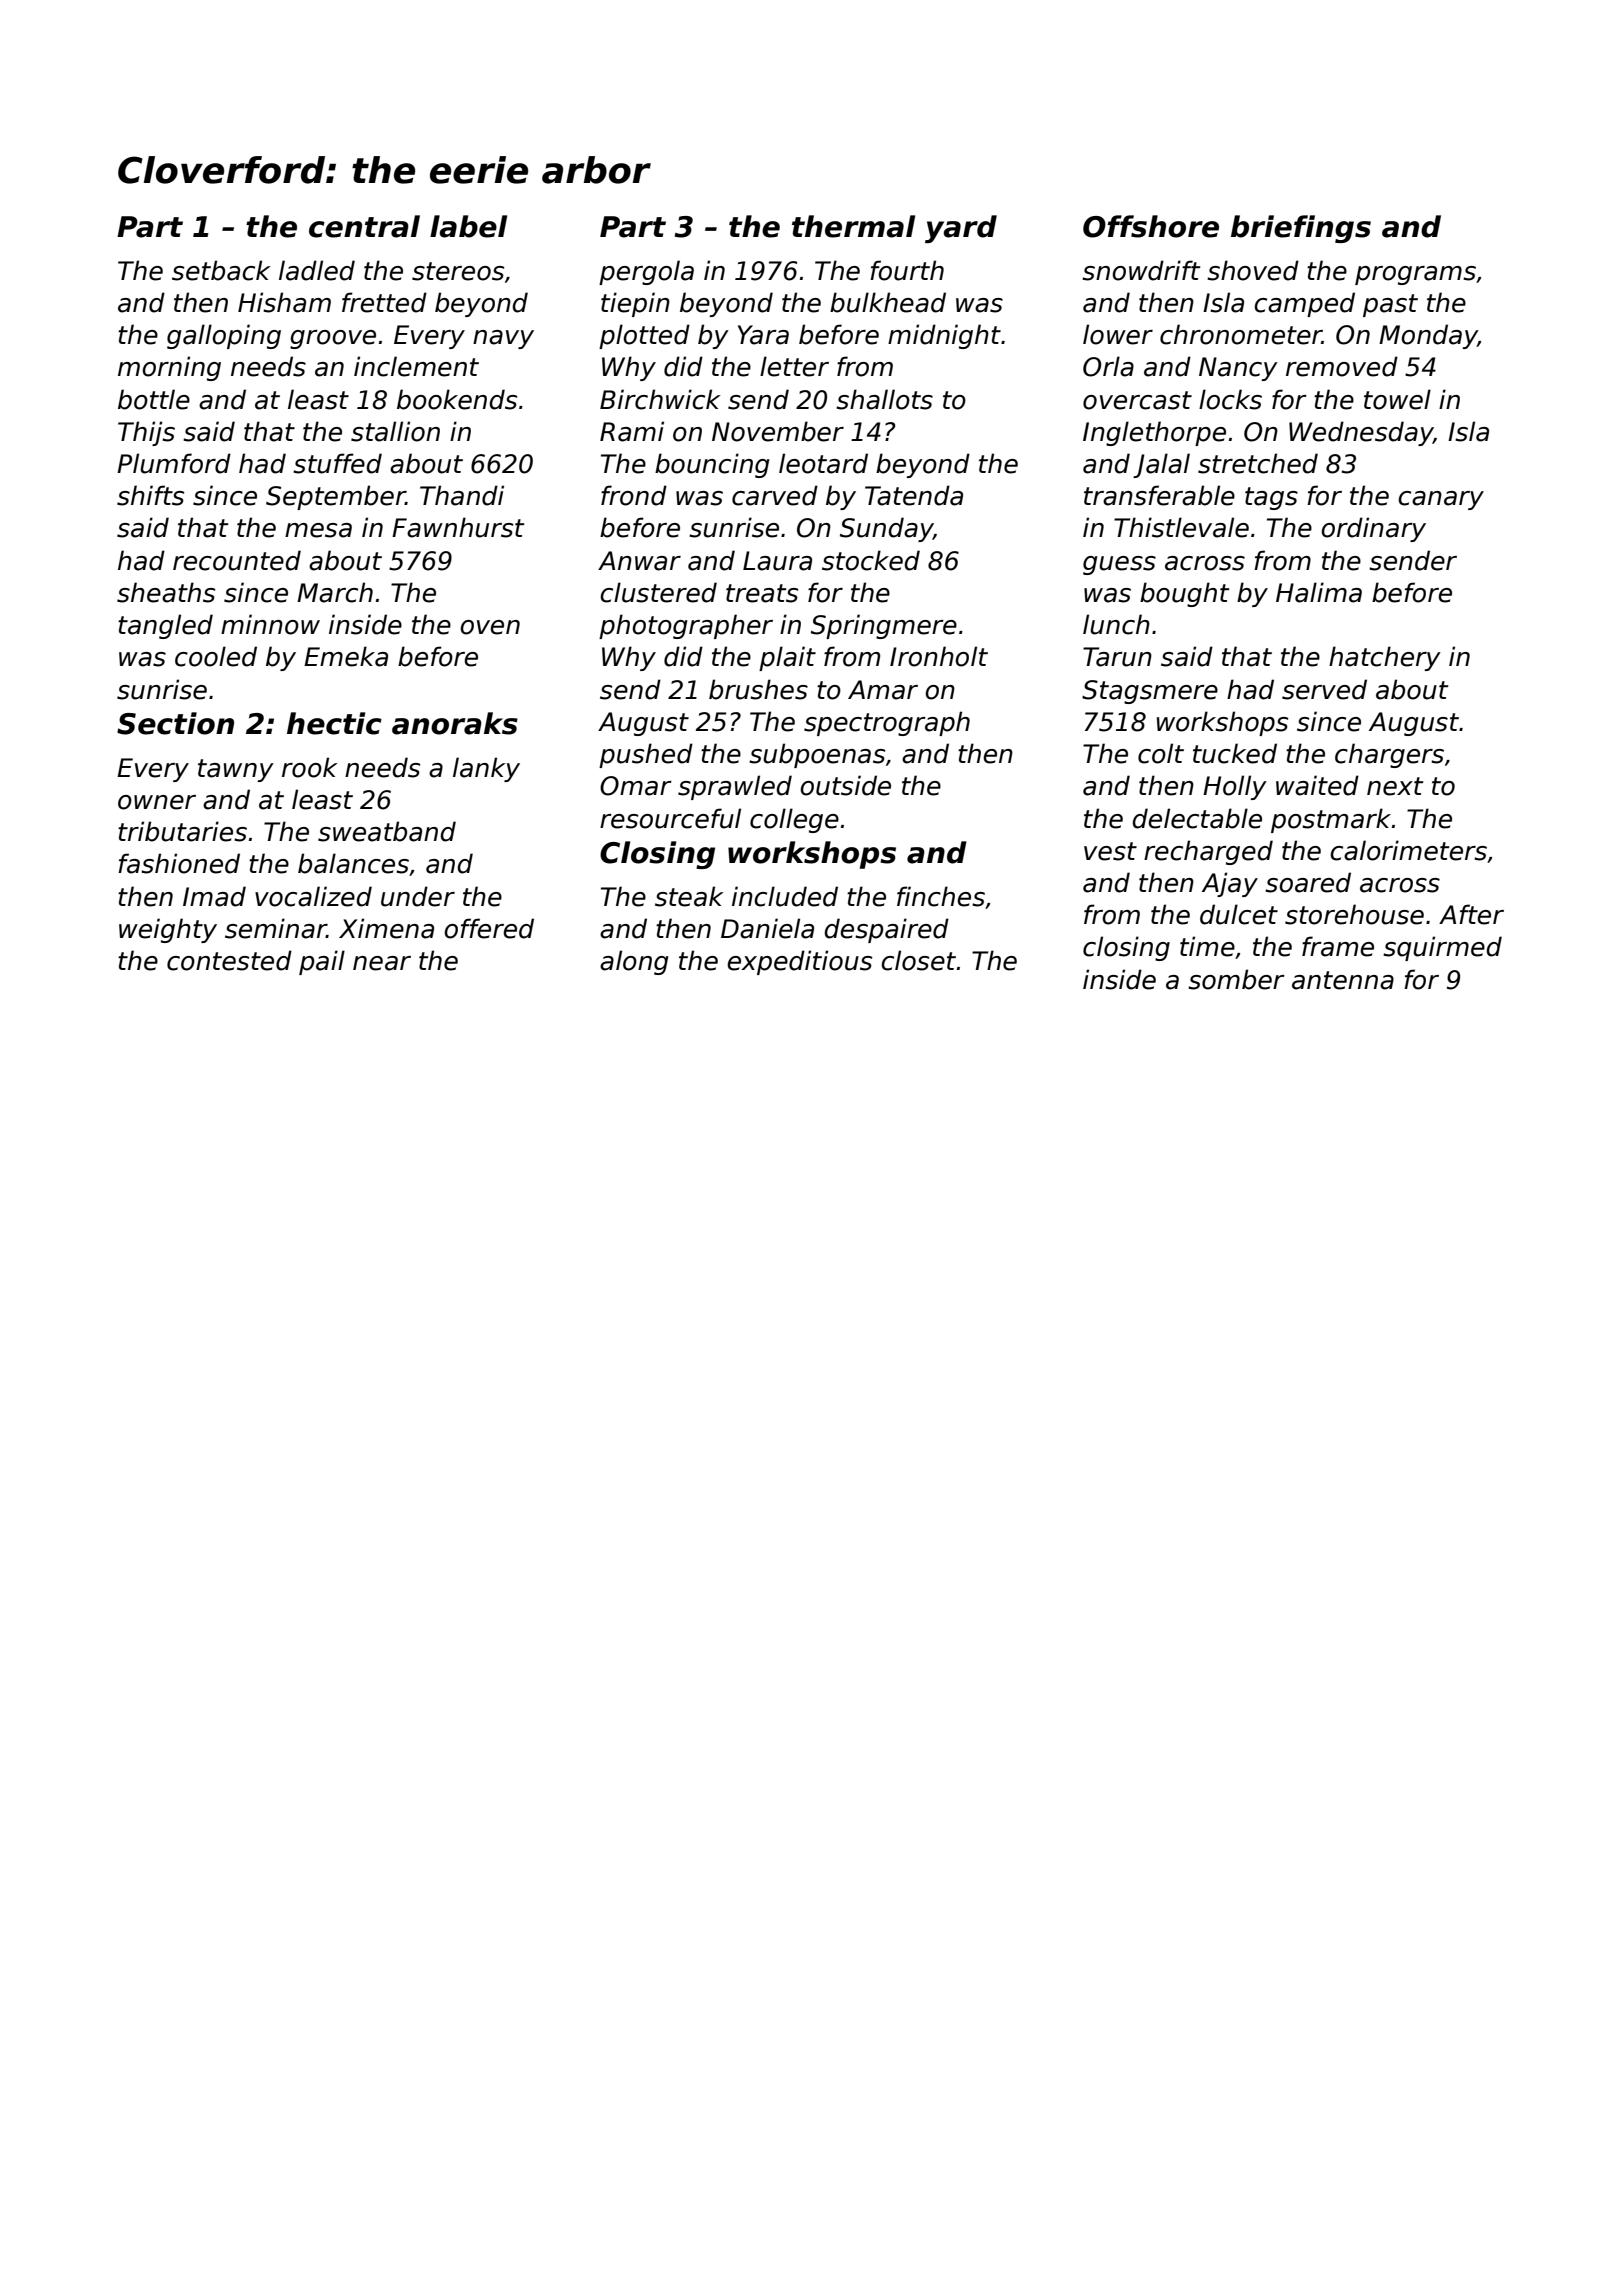 This screenshot has width=1620, height=2292. I want to click on tangled, so click(165, 626).
